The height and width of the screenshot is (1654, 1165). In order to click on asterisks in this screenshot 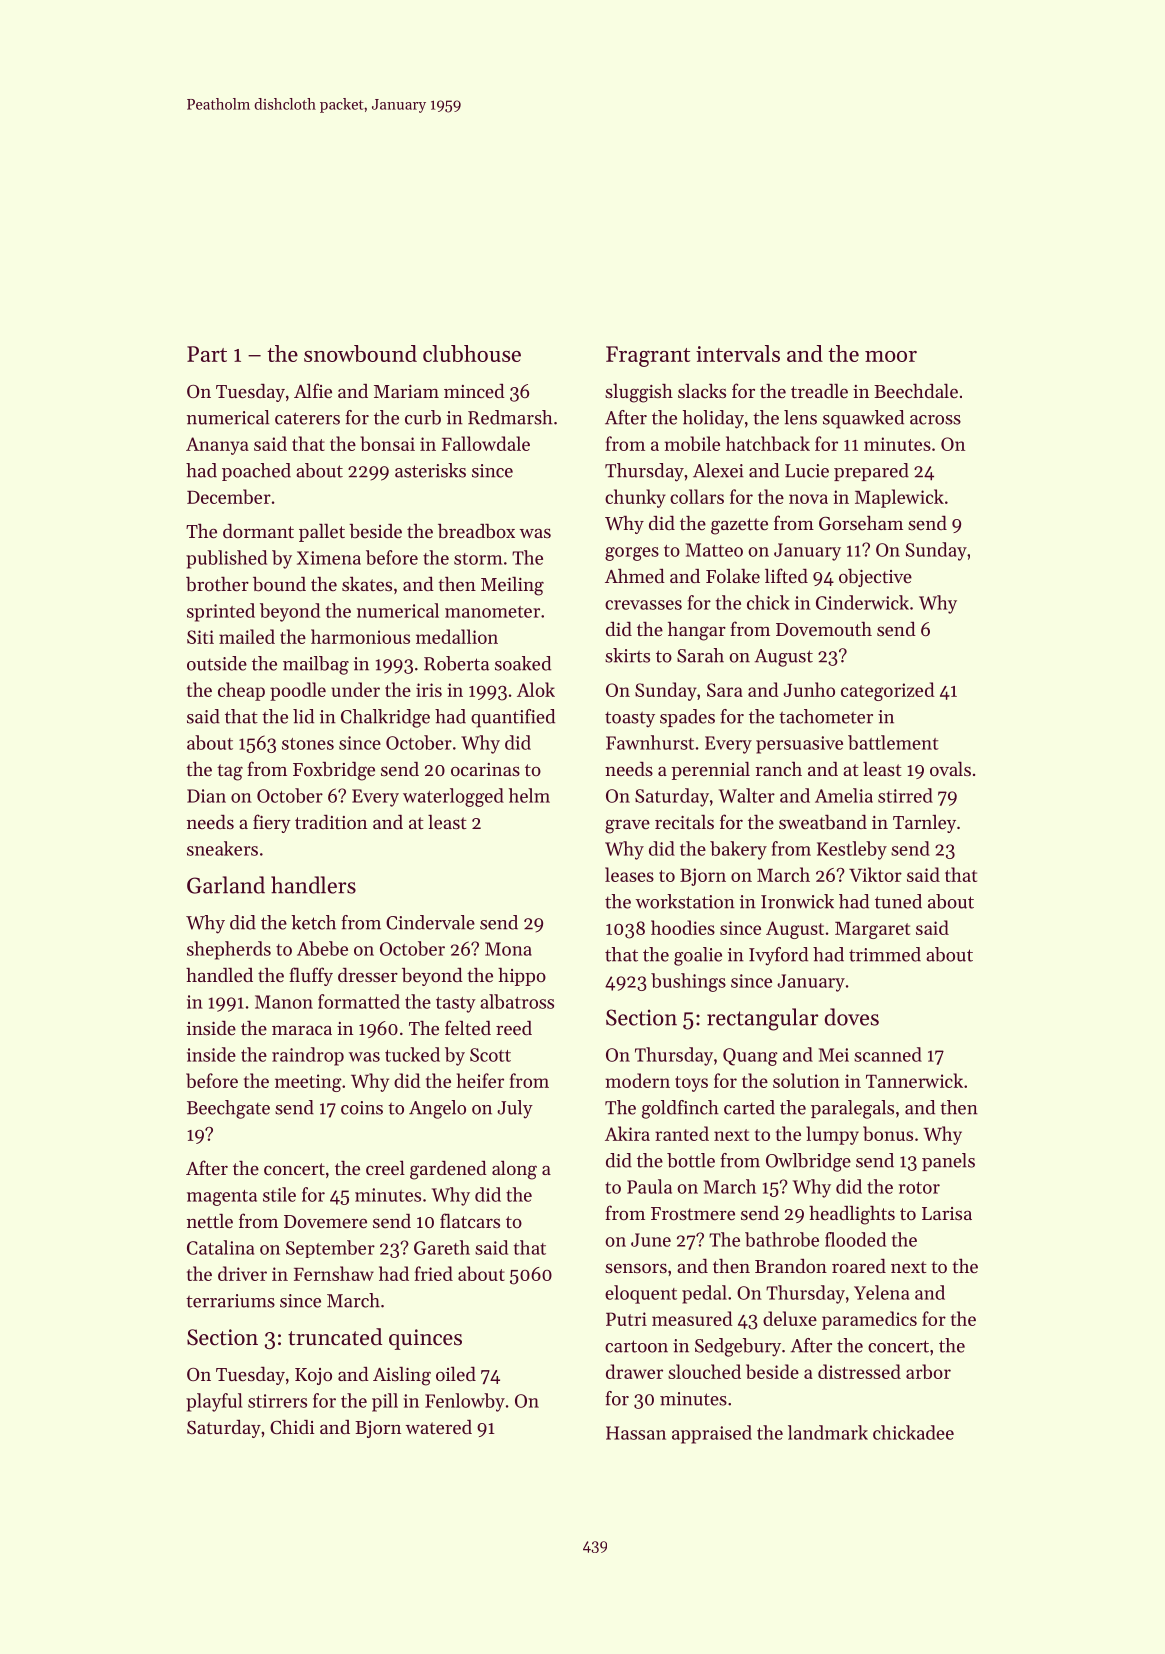, I will do `click(430, 470)`.
